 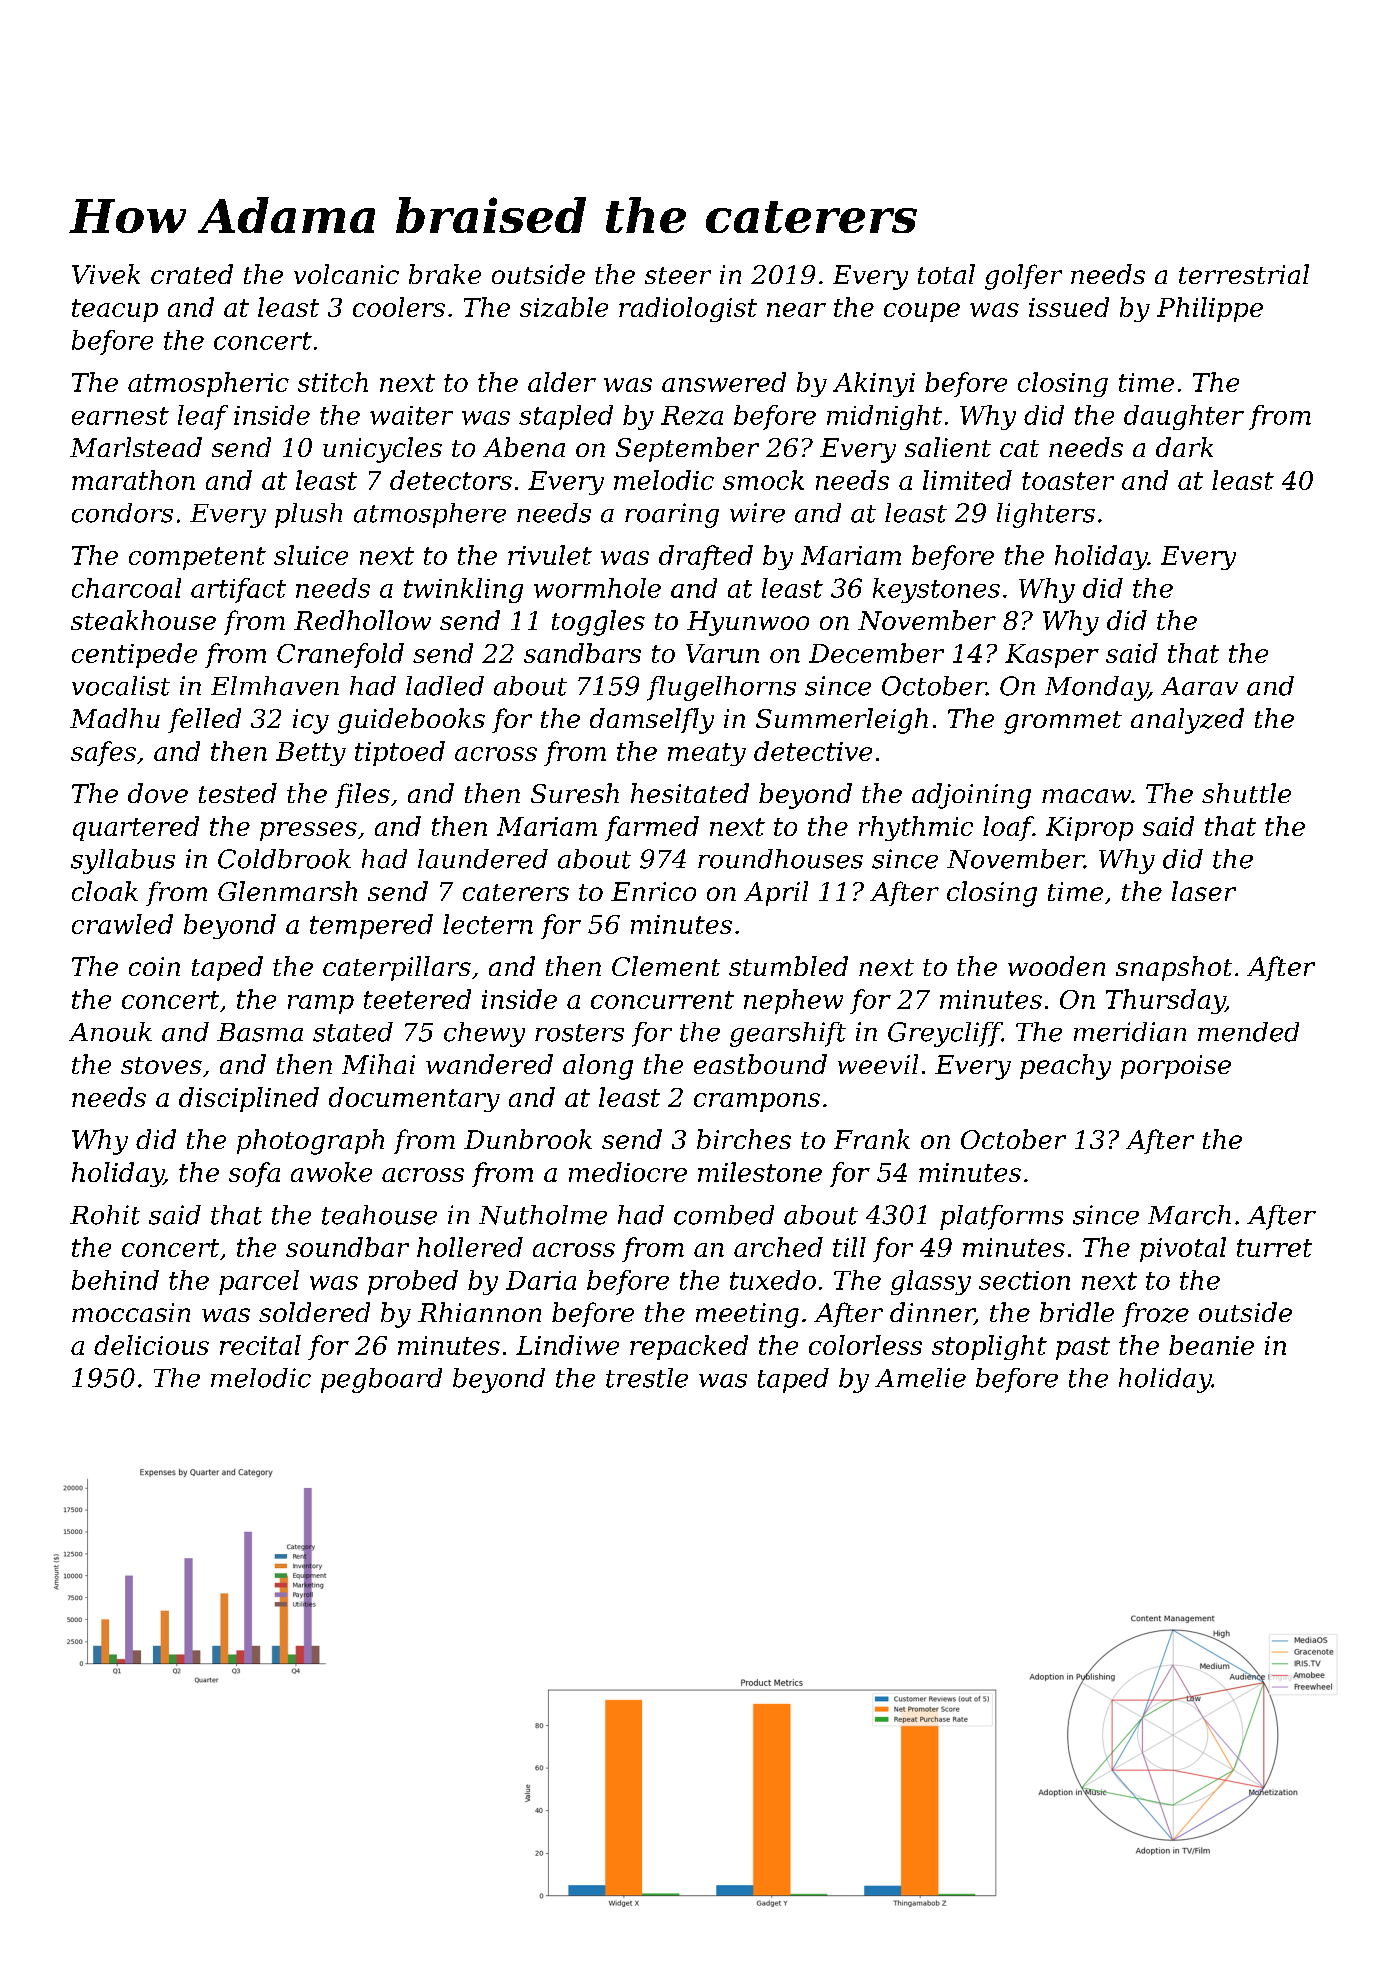 I want to click on meaty, so click(x=707, y=754).
